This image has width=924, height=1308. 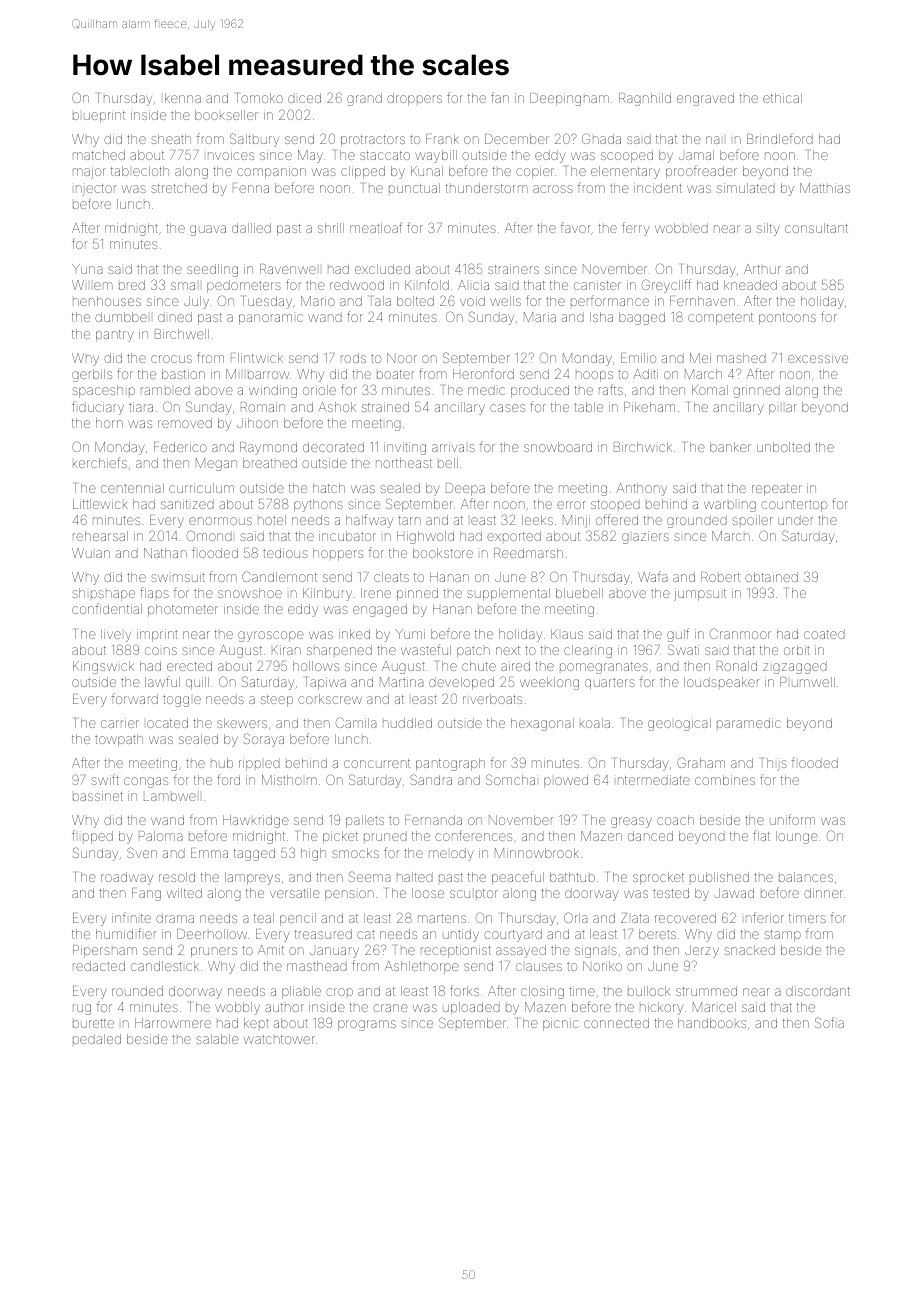 What do you see at coordinates (782, 98) in the image?
I see `ethical` at bounding box center [782, 98].
